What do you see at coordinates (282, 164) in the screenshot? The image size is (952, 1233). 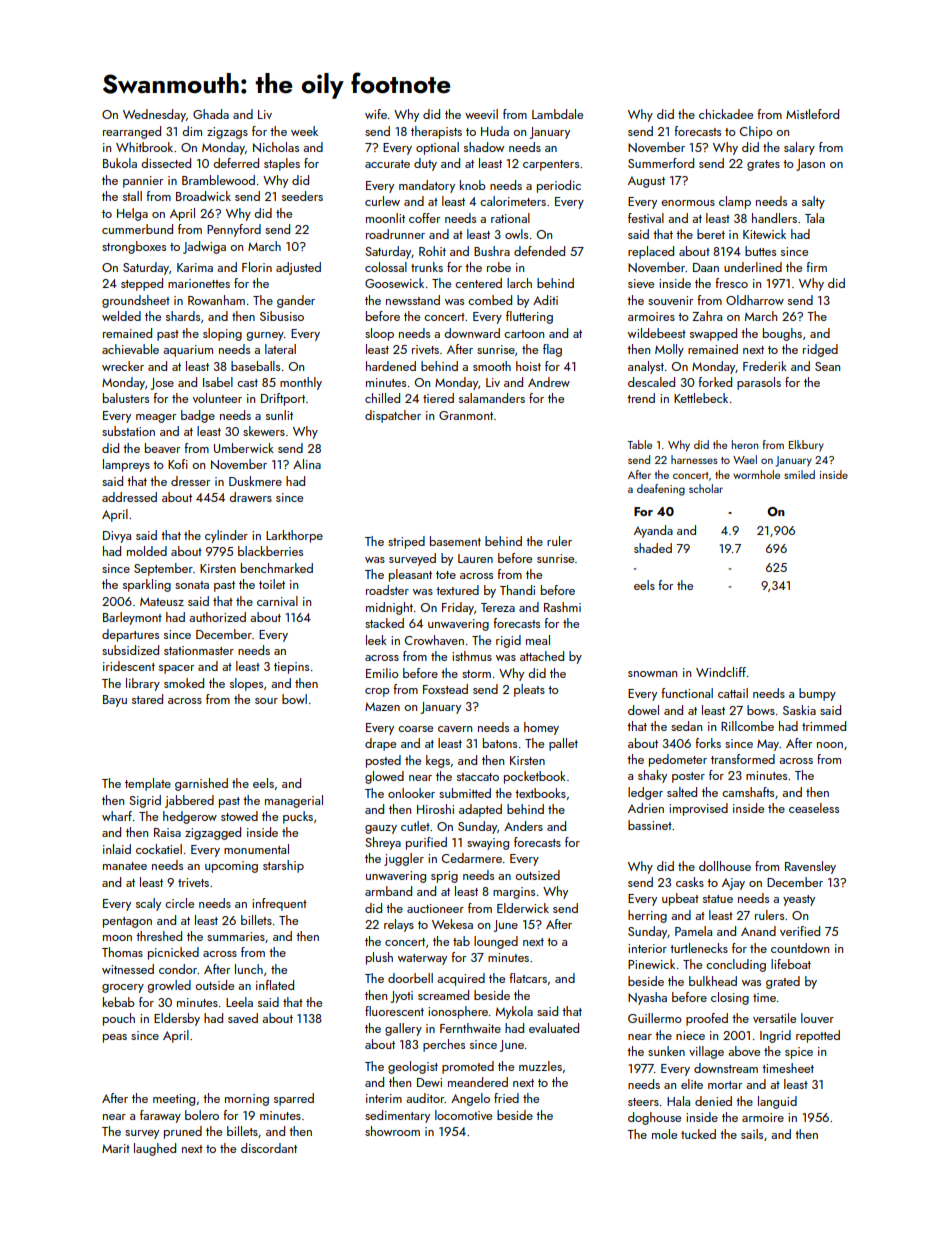 I see `staples` at bounding box center [282, 164].
